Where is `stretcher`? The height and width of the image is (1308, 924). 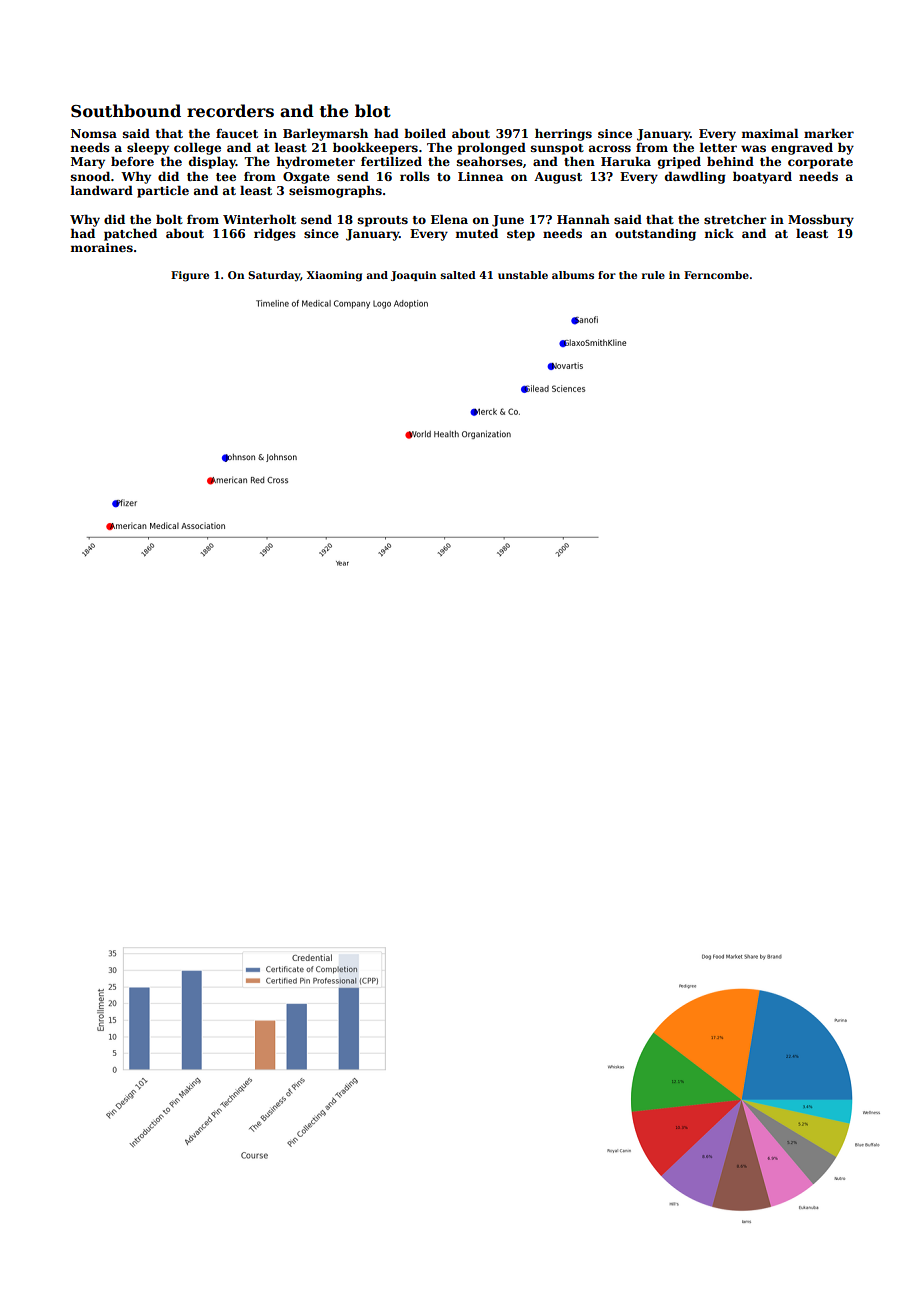
stretcher is located at coordinates (735, 219).
